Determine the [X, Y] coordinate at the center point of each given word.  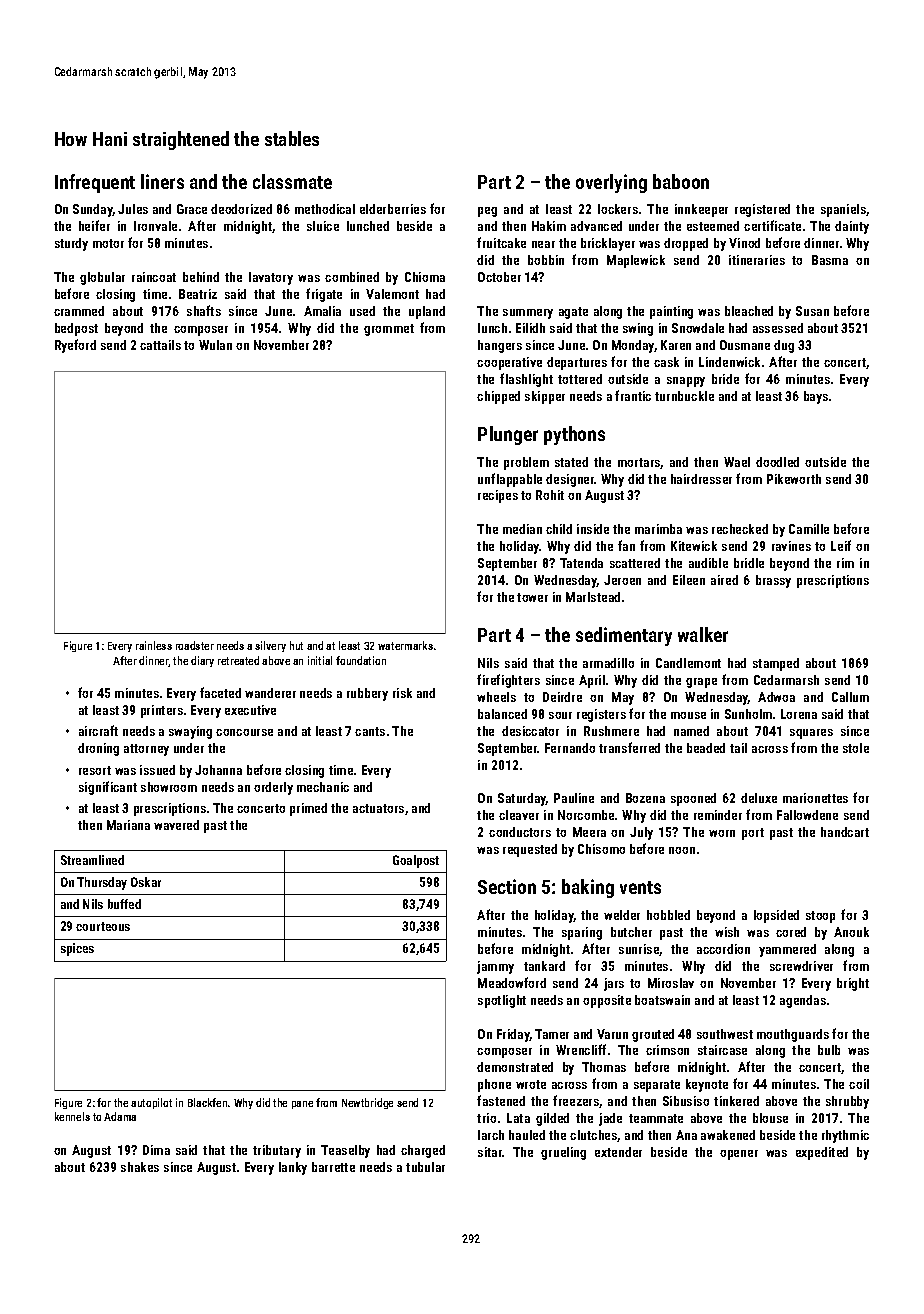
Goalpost [416, 861]
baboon [681, 181]
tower [532, 597]
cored [791, 932]
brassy [773, 581]
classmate [292, 181]
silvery [270, 646]
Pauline [574, 798]
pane [302, 1105]
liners [162, 181]
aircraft [98, 730]
